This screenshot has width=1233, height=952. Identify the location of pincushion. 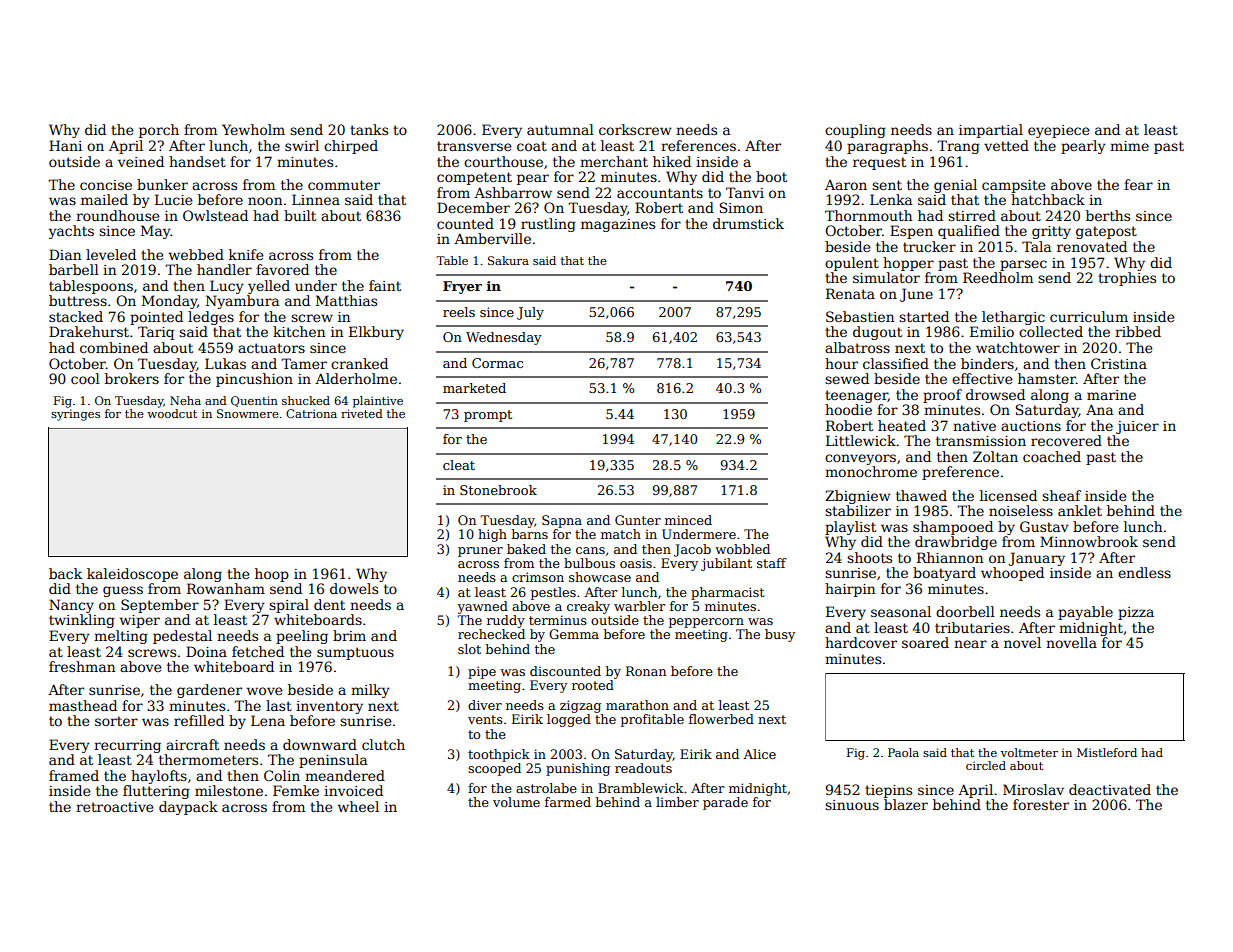
(254, 380).
